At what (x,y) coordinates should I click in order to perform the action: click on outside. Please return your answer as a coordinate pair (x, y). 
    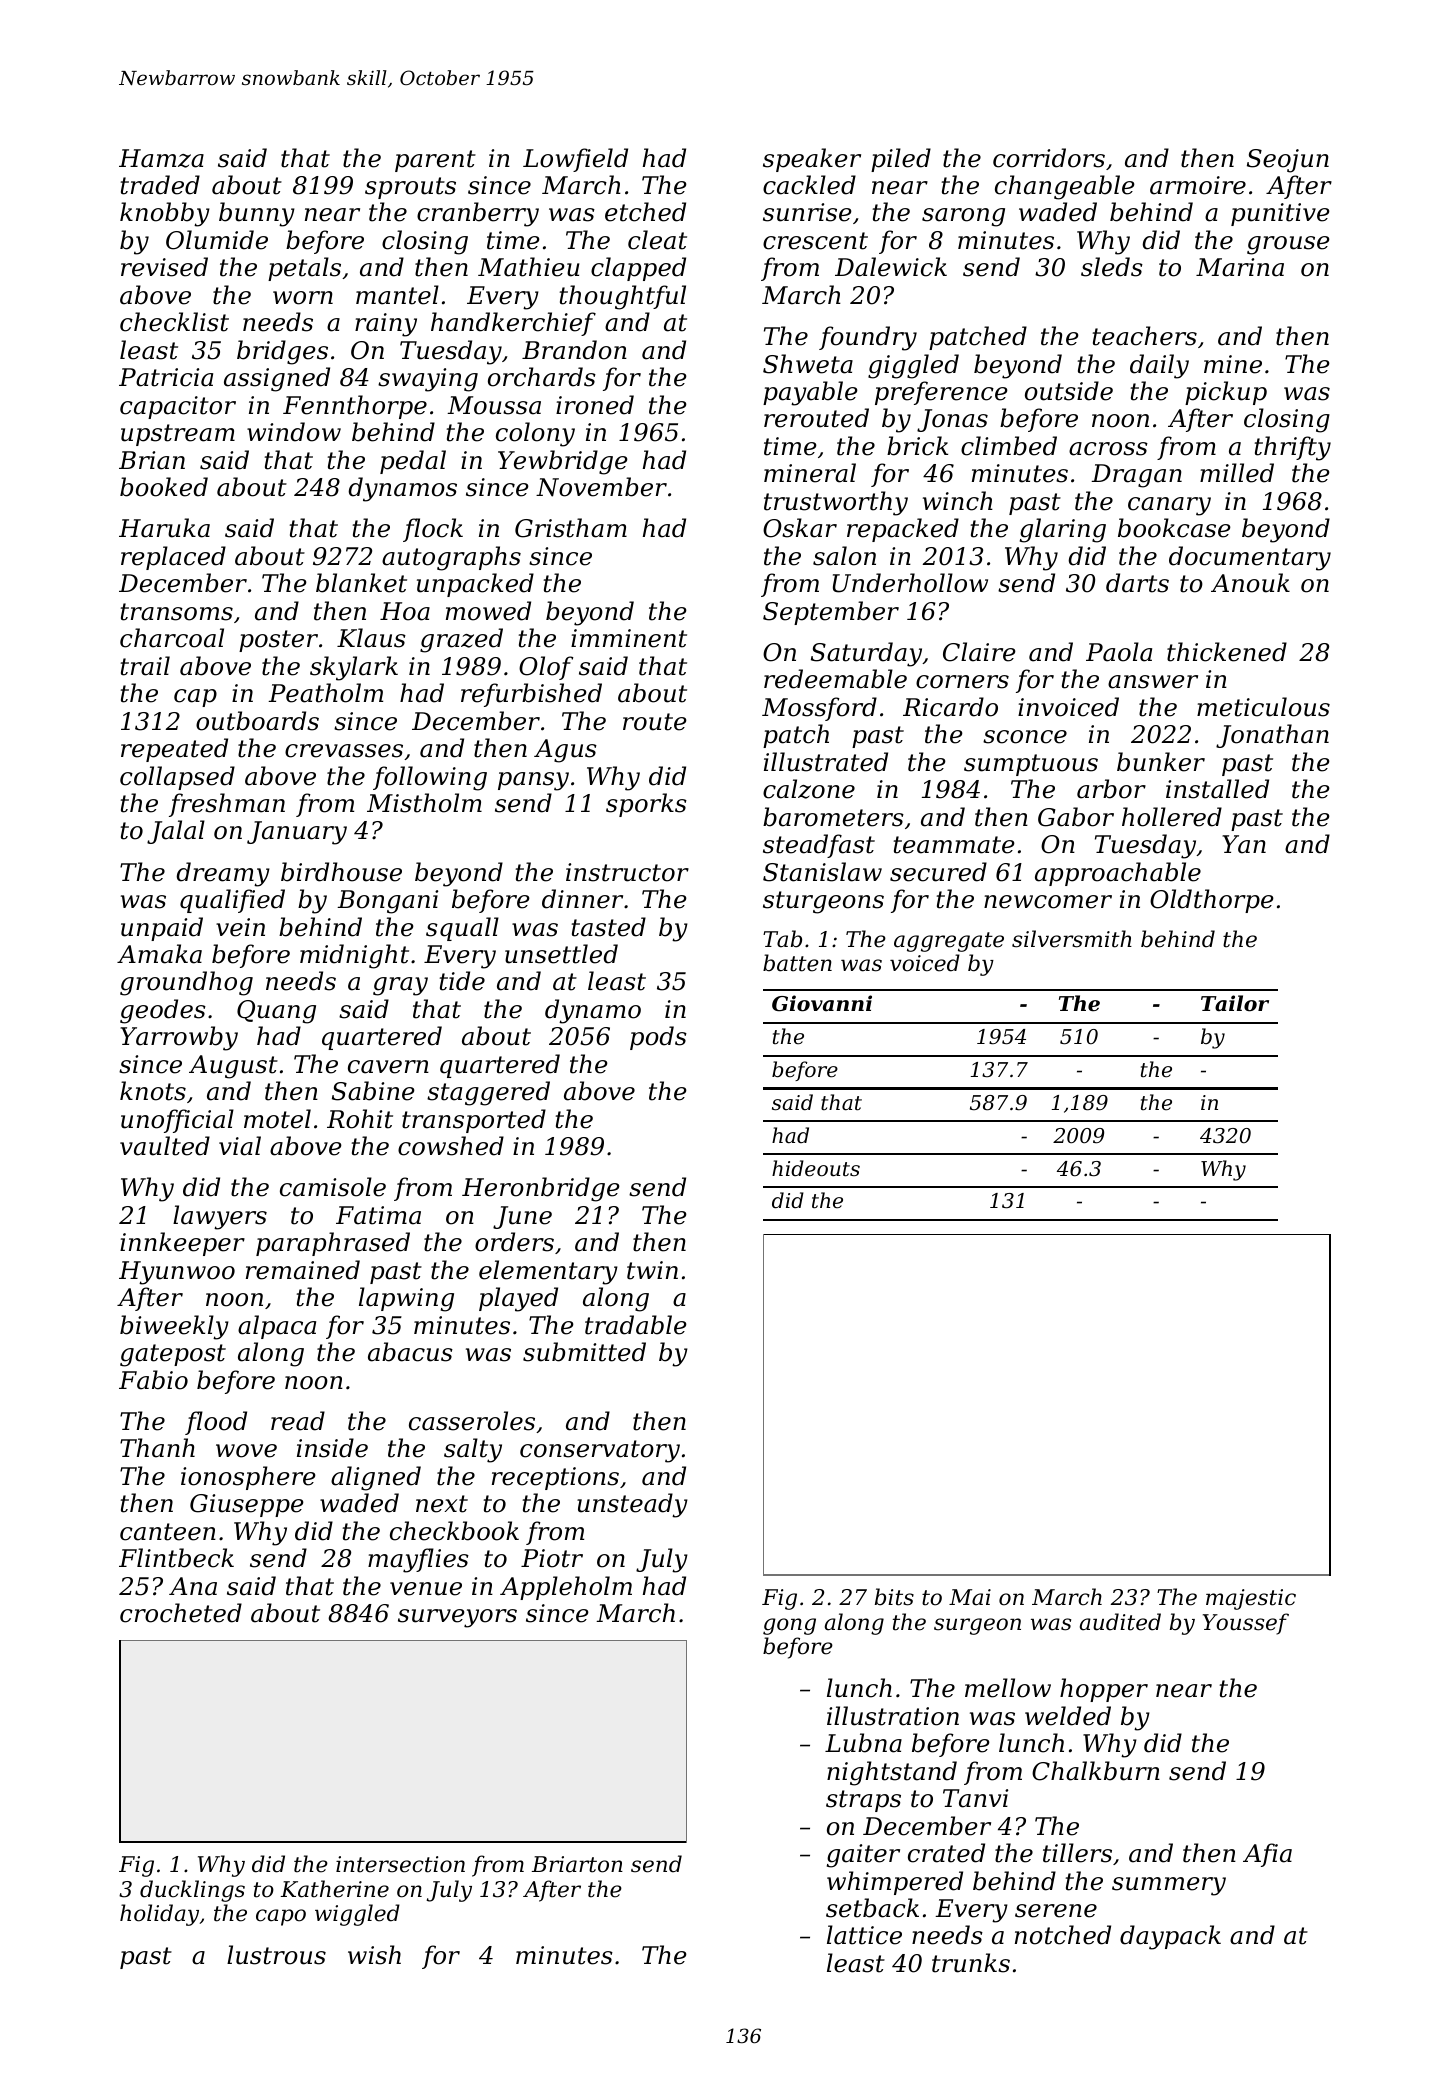
    Looking at the image, I should click on (1069, 391).
